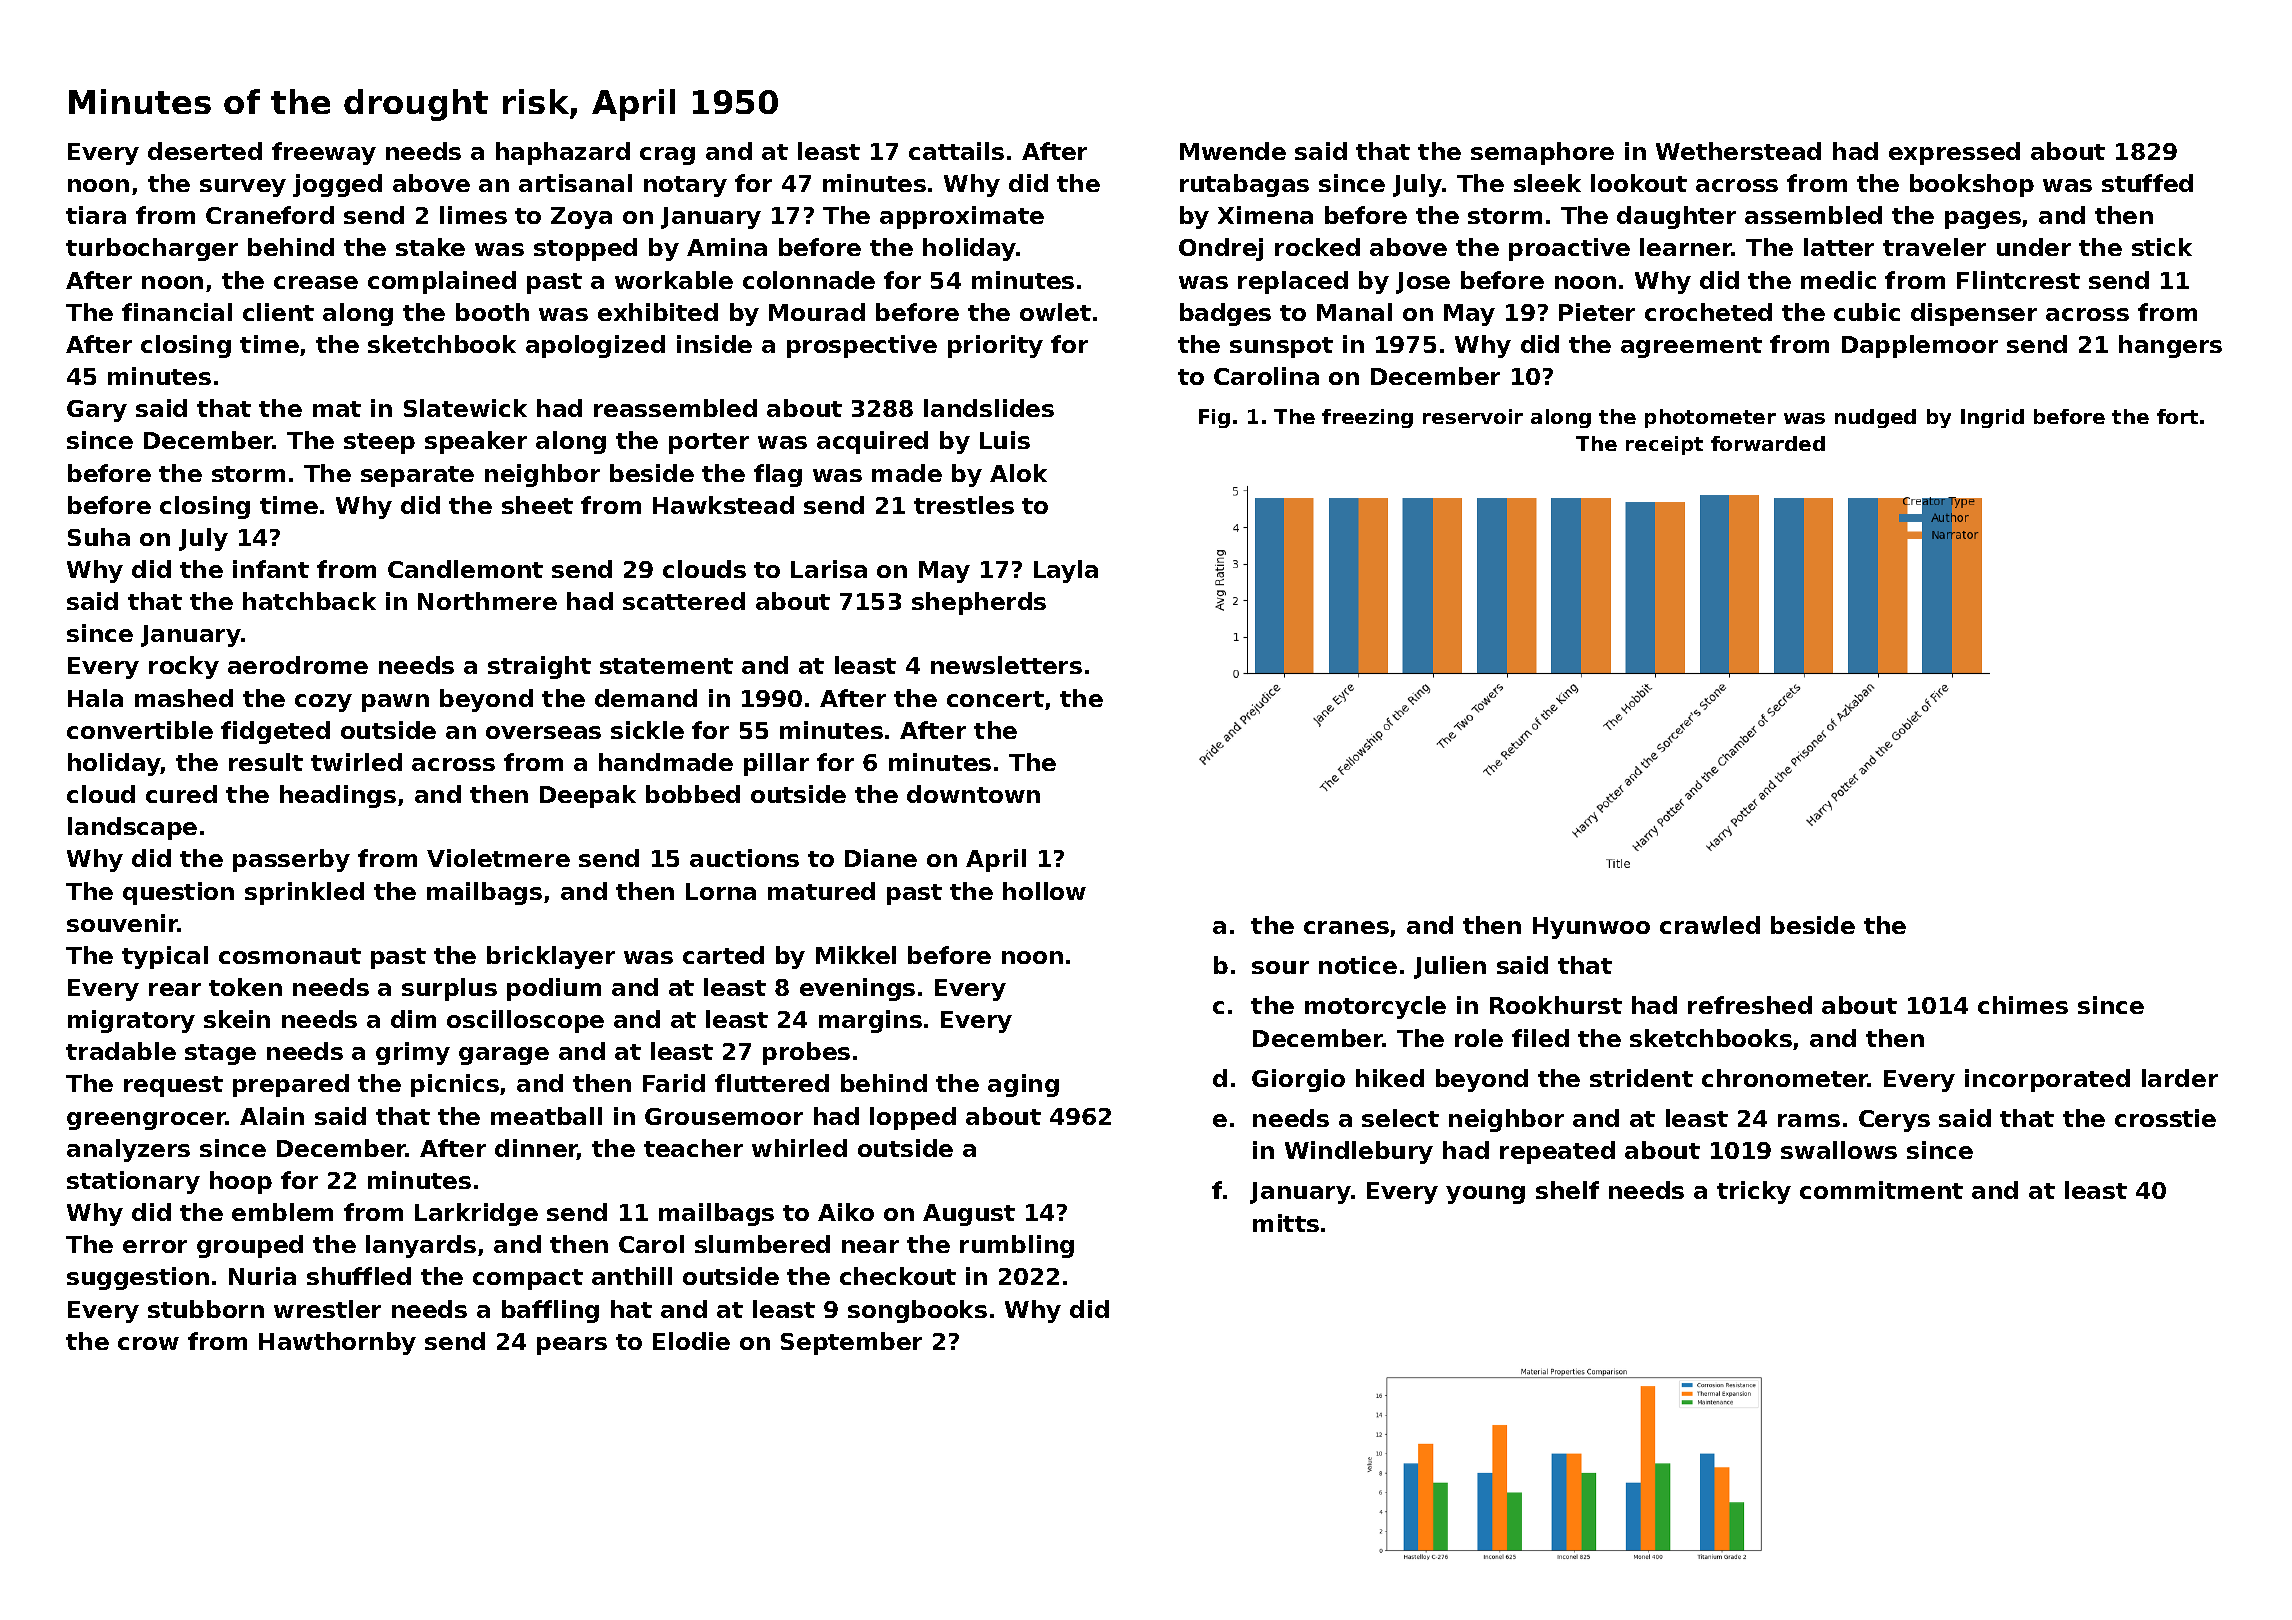  What do you see at coordinates (131, 1021) in the screenshot?
I see `migratory` at bounding box center [131, 1021].
